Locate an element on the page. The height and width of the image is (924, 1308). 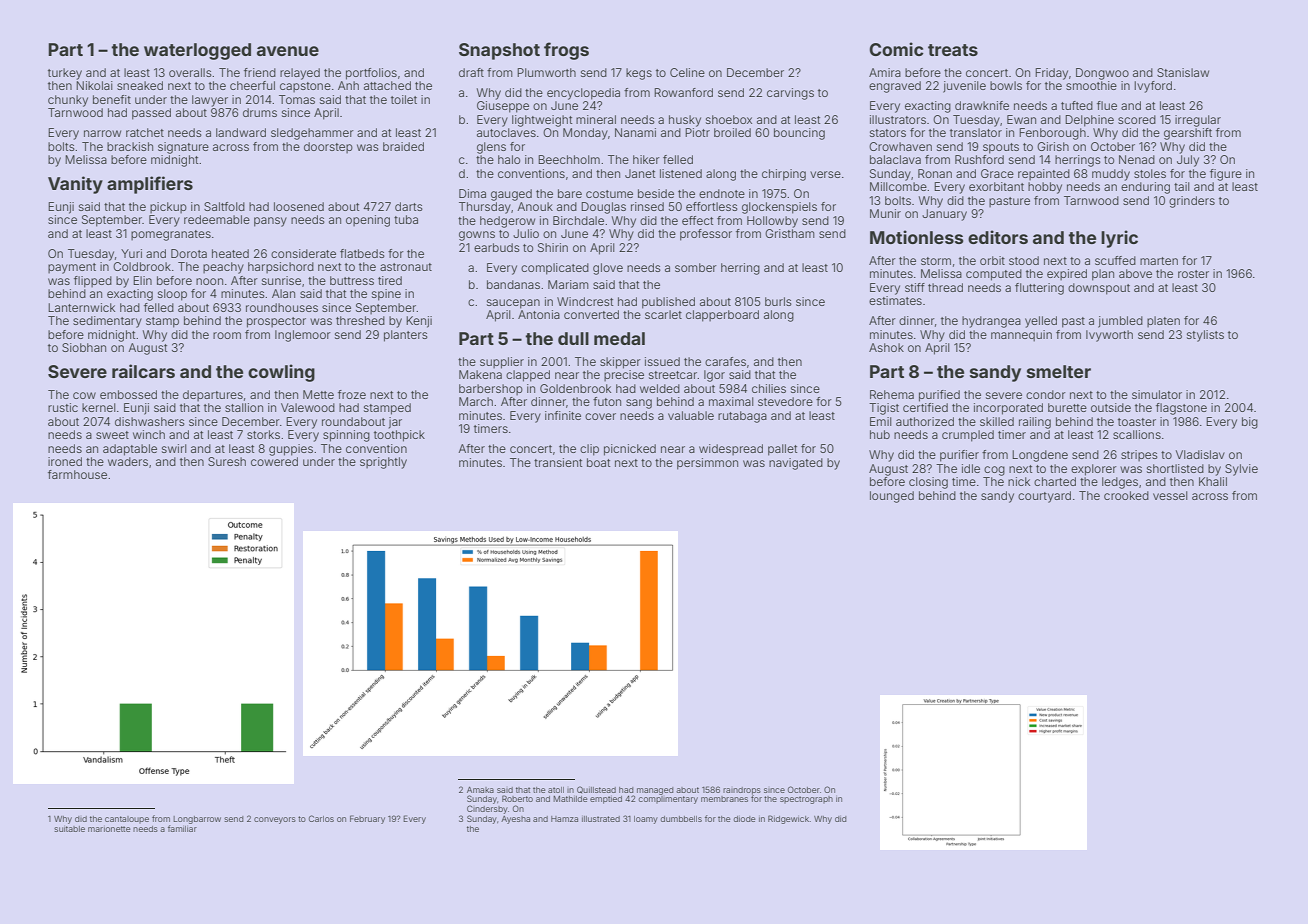
Ridgewick is located at coordinates (789, 819).
